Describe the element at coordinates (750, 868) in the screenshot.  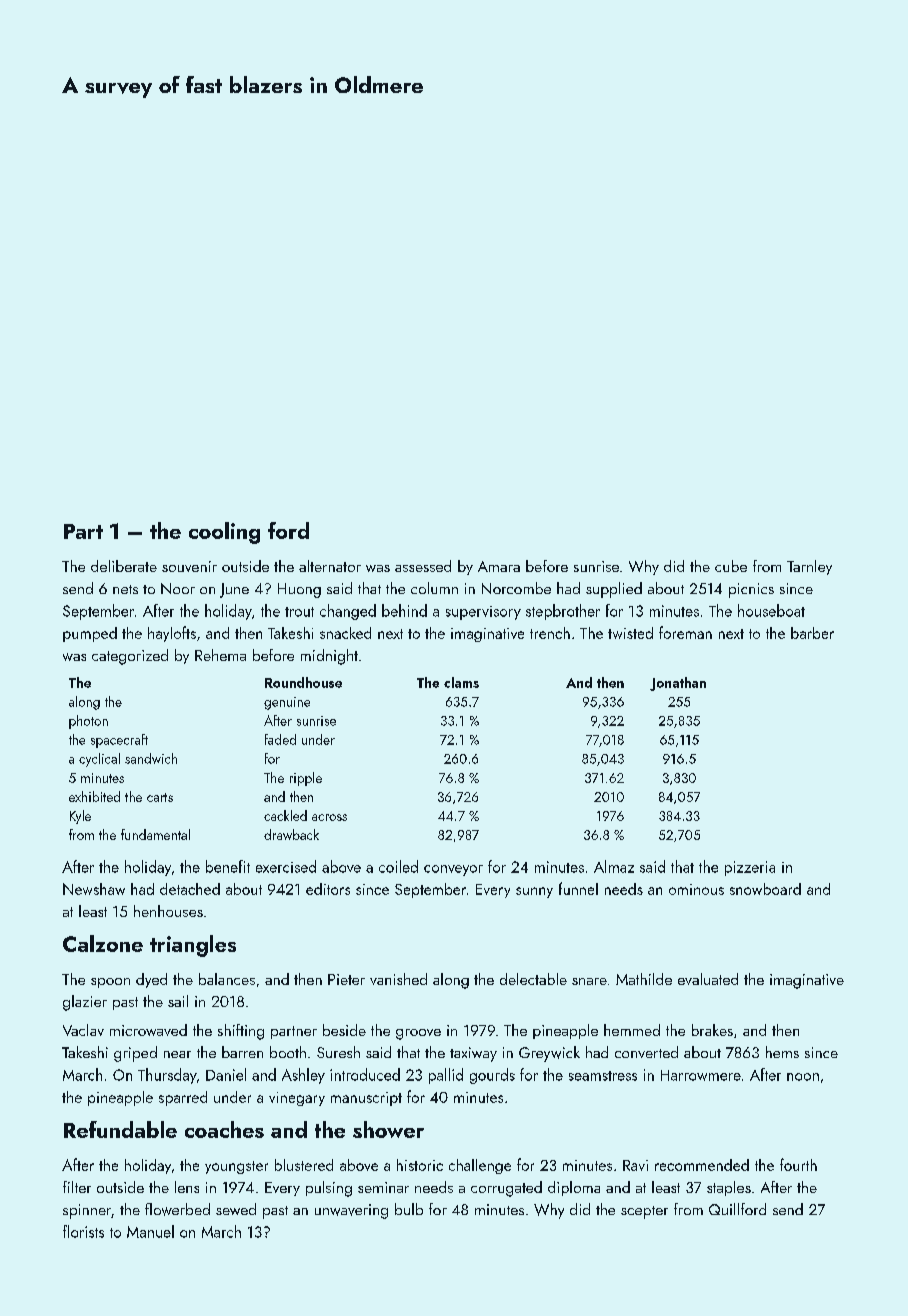
I see `pizzeria` at that location.
